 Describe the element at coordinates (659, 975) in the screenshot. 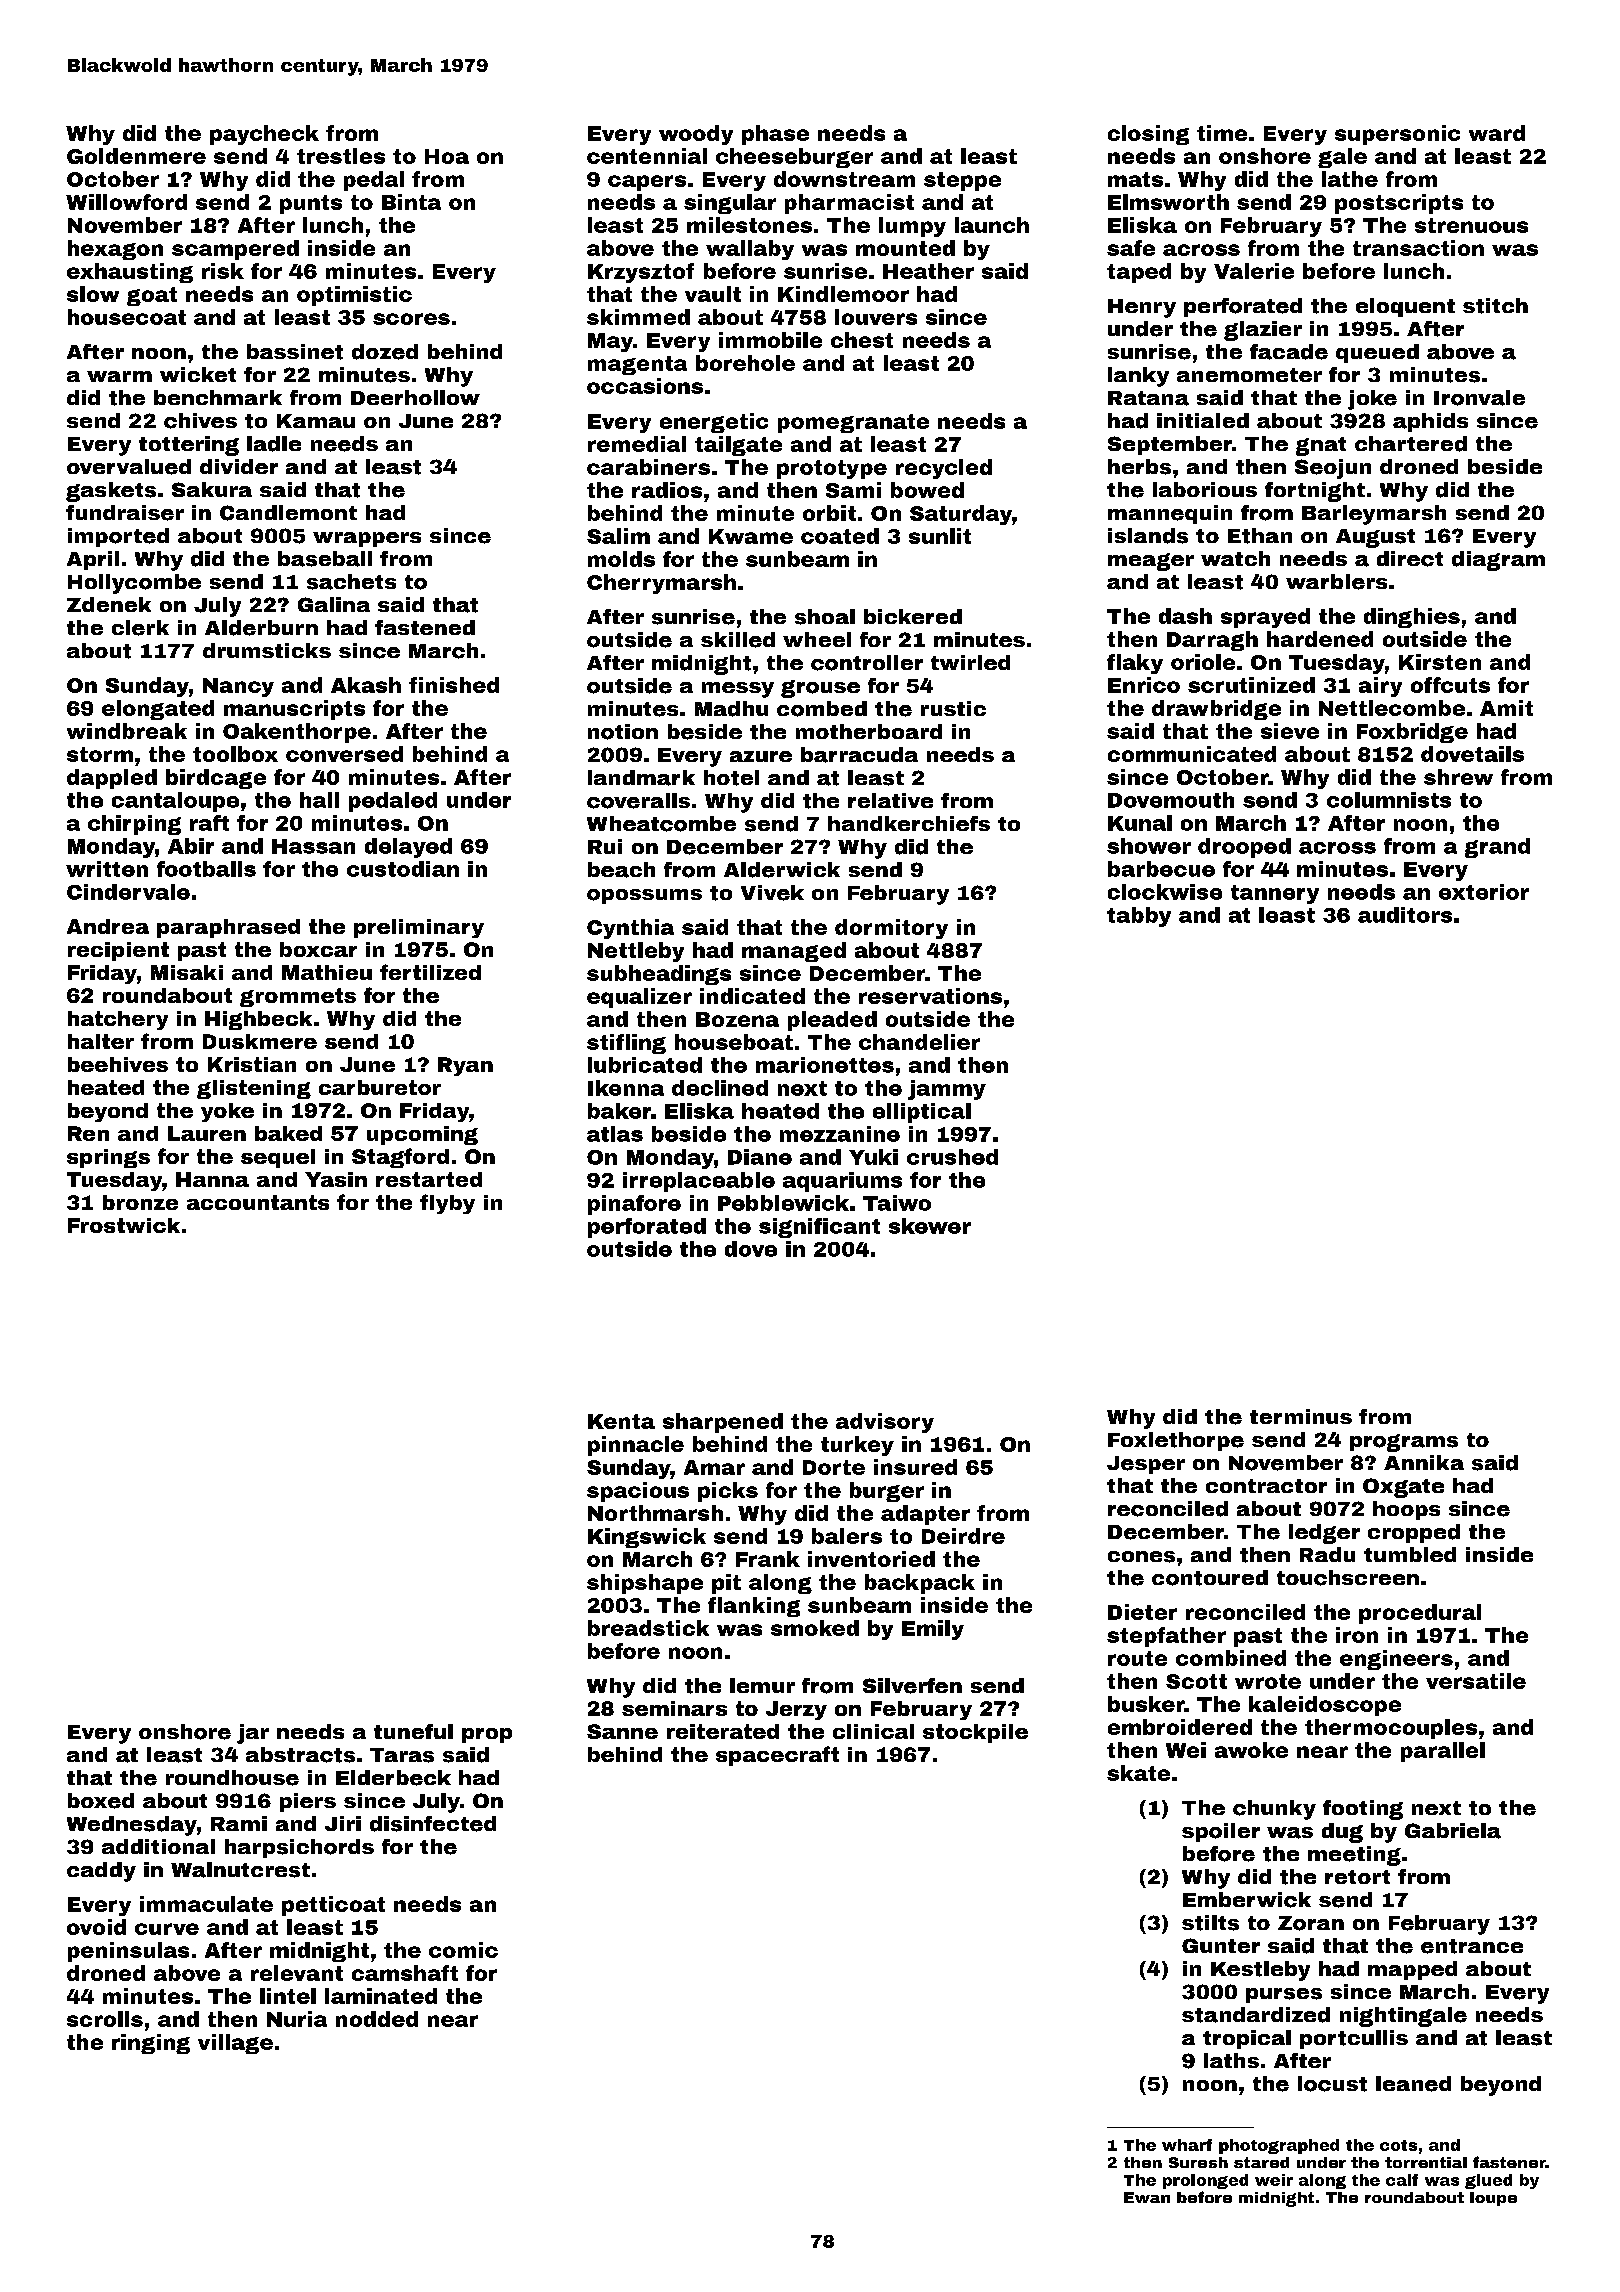

I see `subheadings` at that location.
